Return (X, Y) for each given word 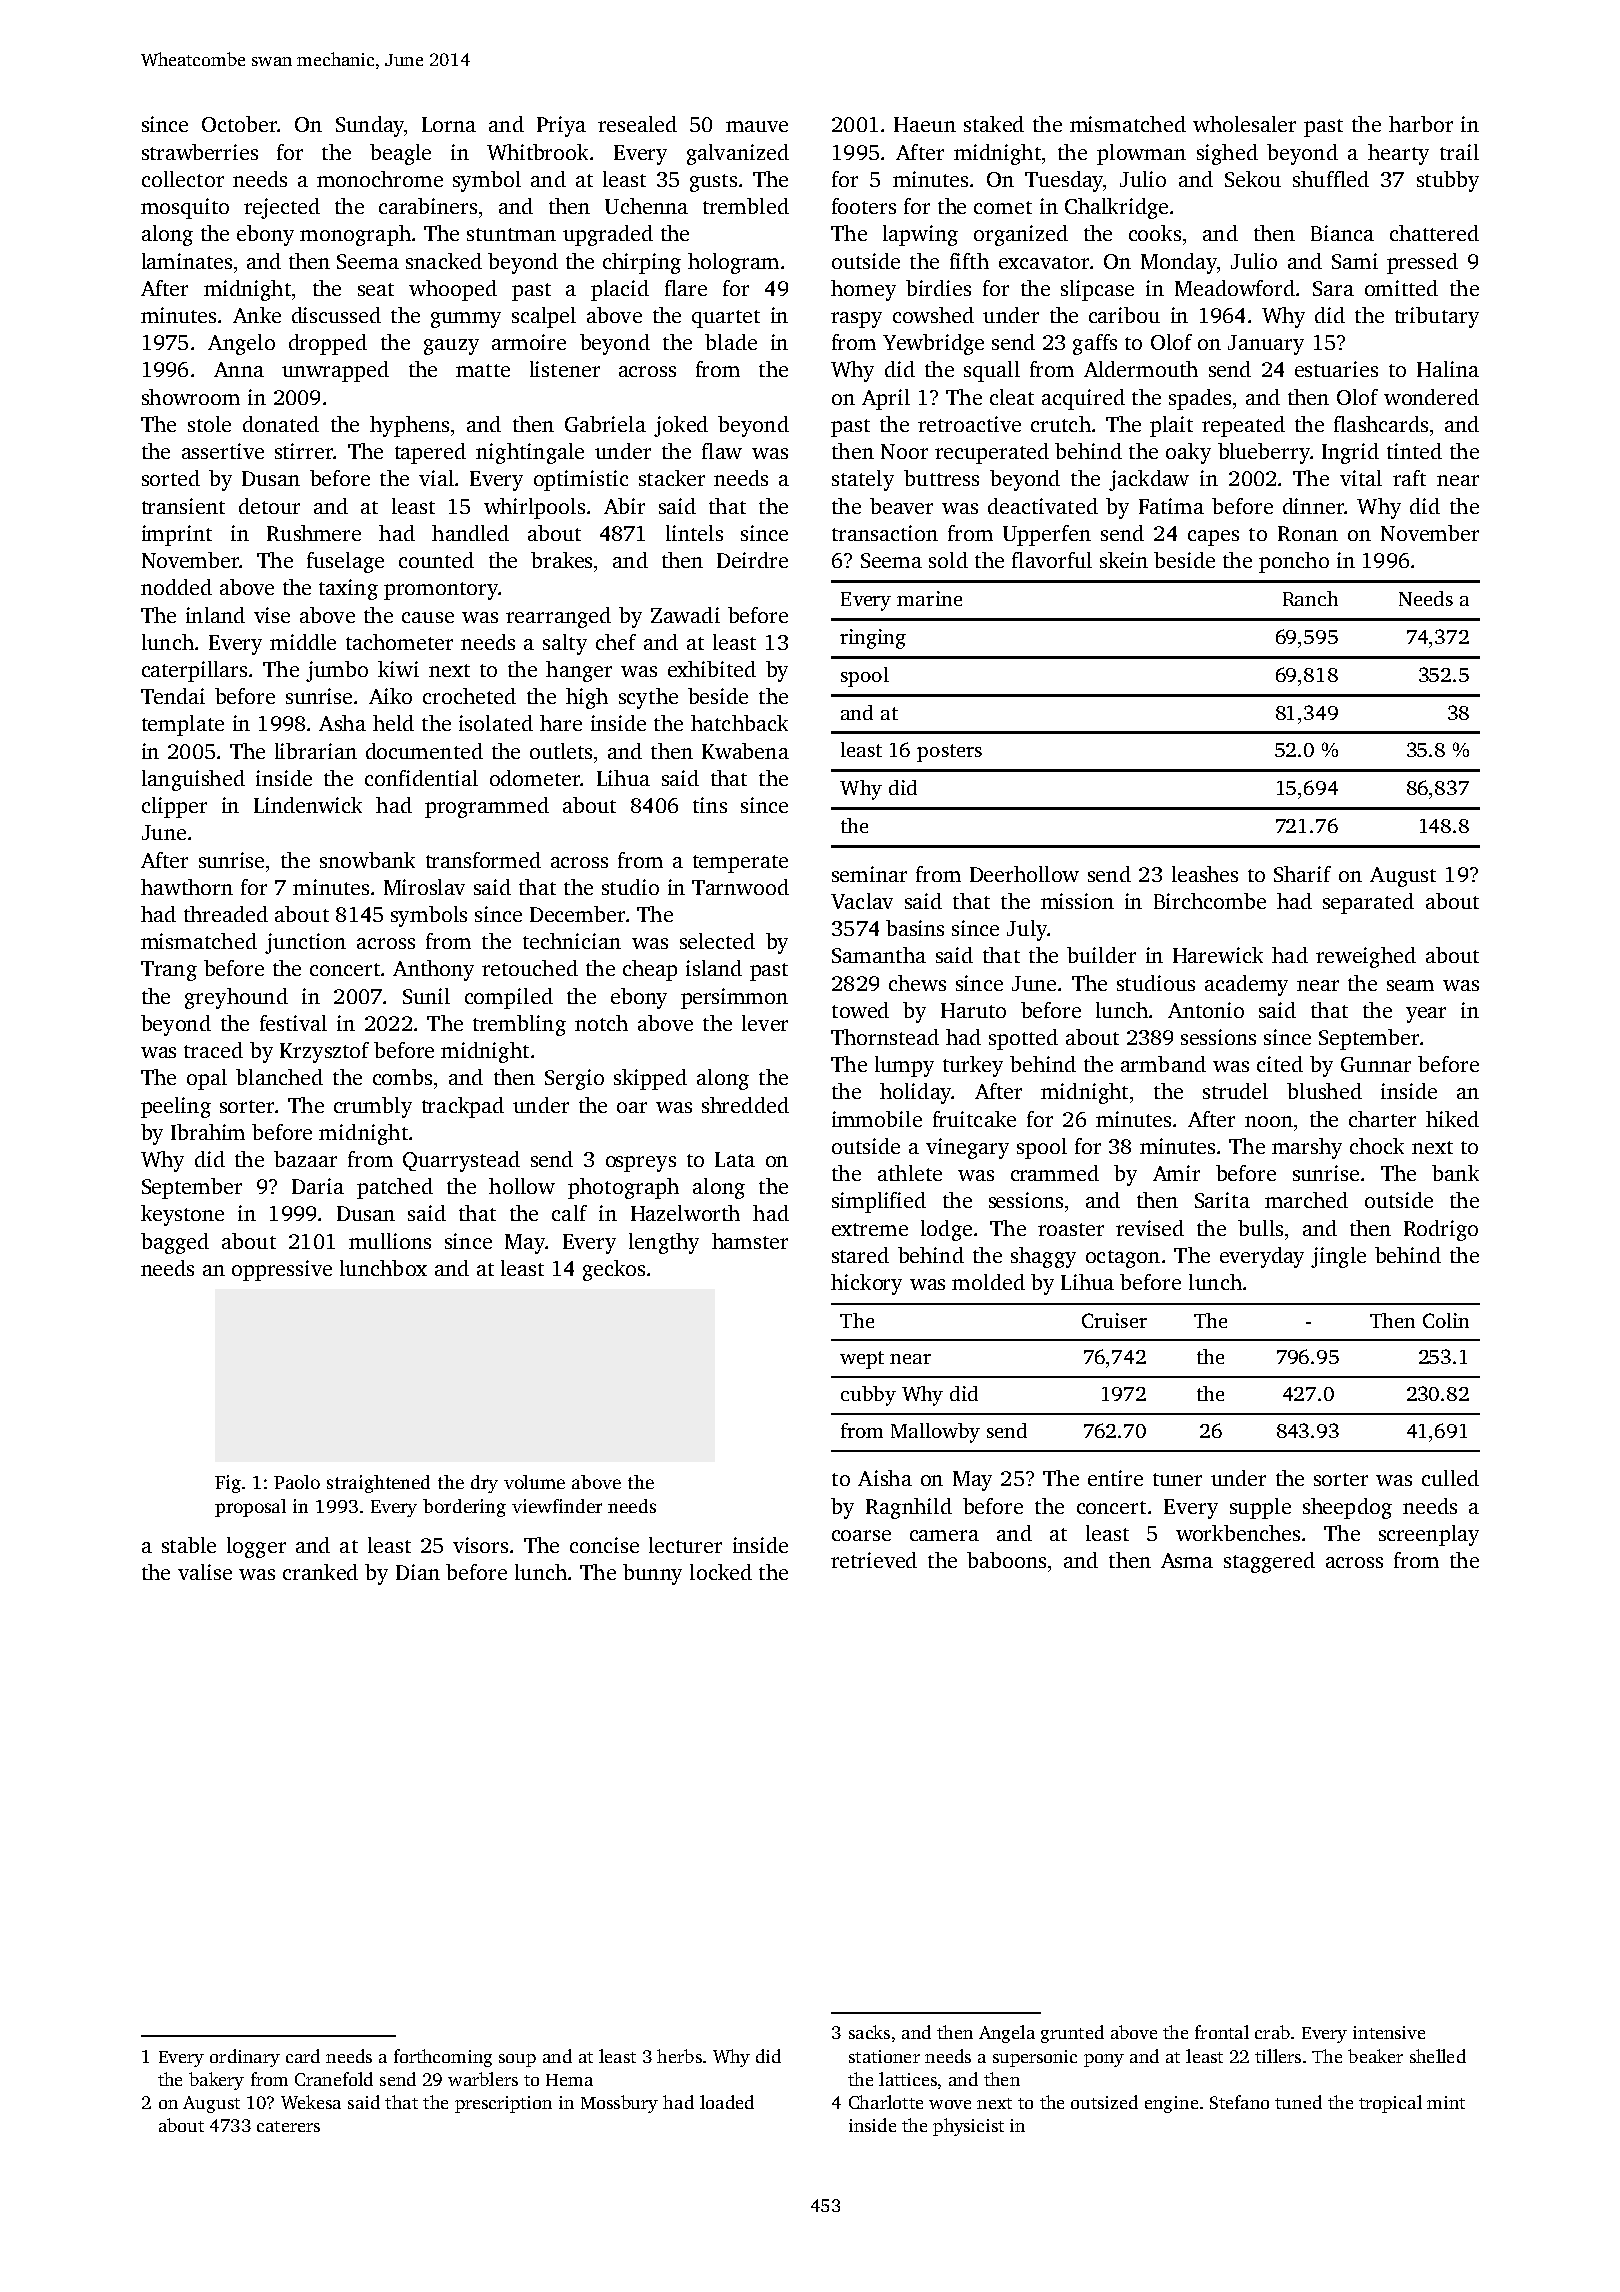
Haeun (925, 124)
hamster (750, 1241)
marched (1306, 1200)
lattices (908, 2079)
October (239, 124)
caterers (288, 2126)
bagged (175, 1243)
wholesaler (1244, 124)
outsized (1104, 2102)
